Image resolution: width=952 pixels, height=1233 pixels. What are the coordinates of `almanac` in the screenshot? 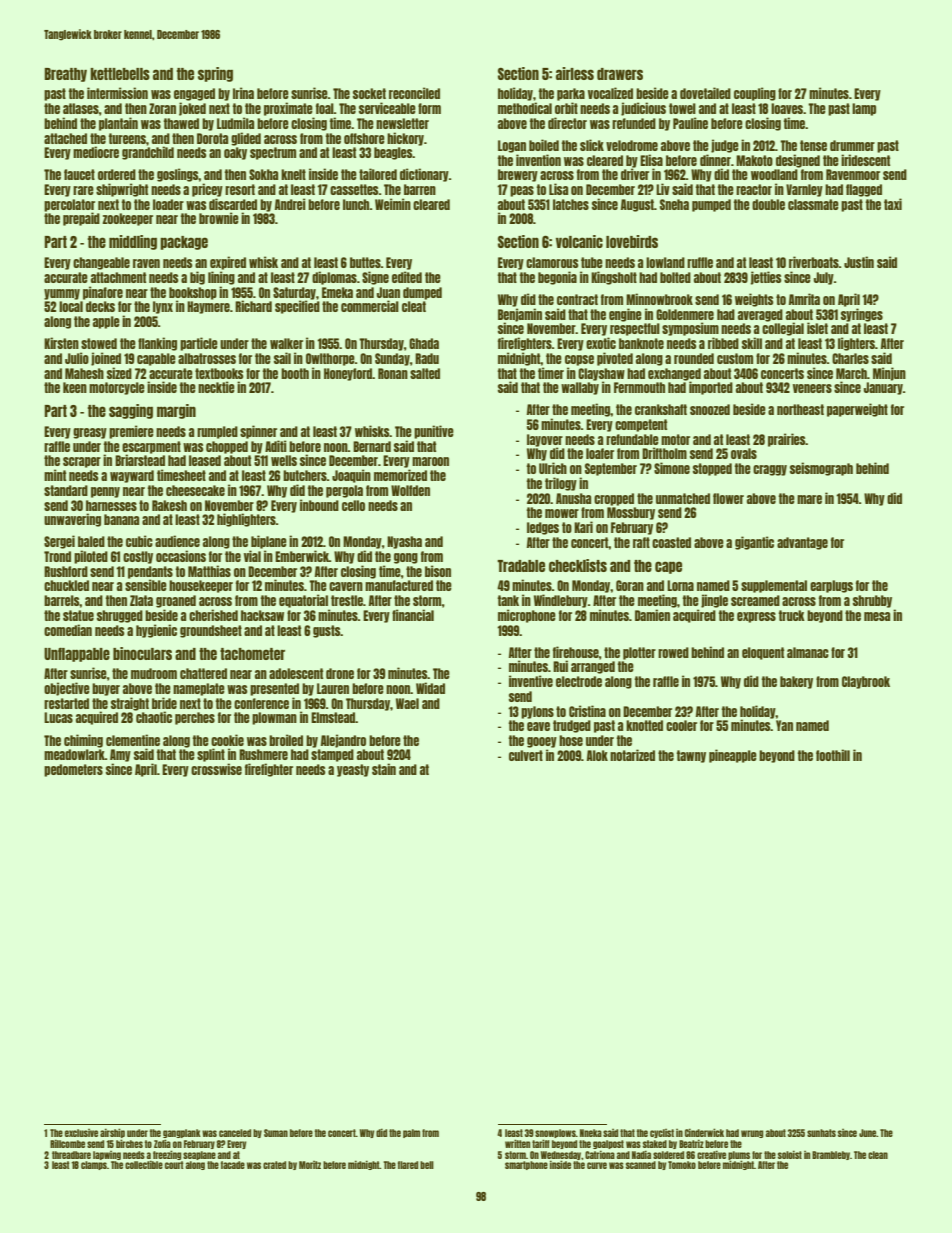 It's located at (808, 652).
